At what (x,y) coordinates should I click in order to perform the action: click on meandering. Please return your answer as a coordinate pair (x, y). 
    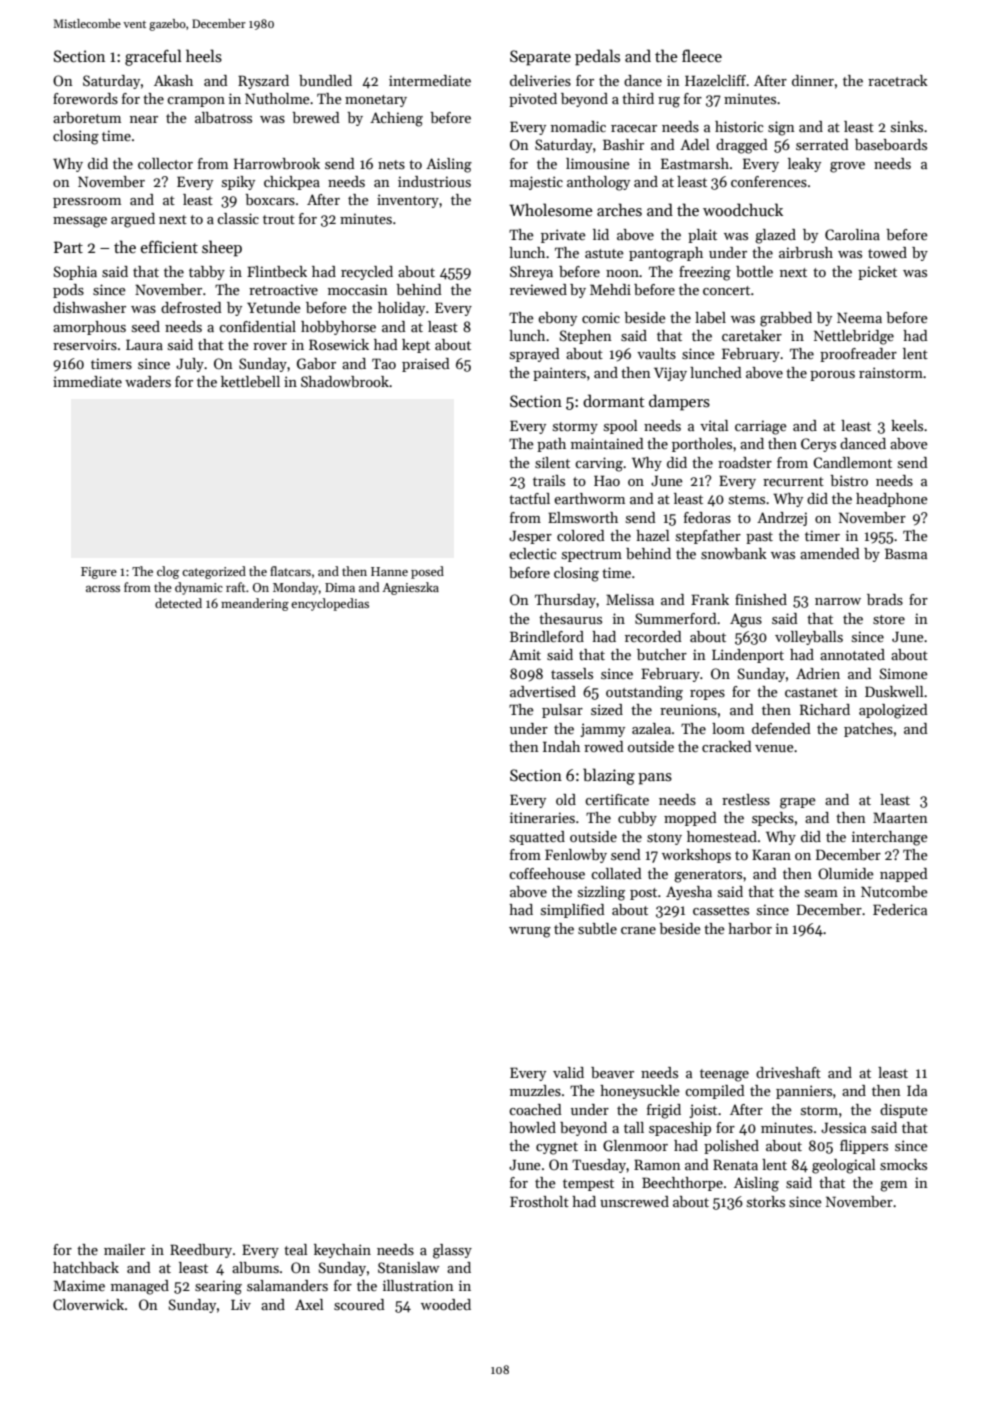
    Looking at the image, I should click on (255, 604).
